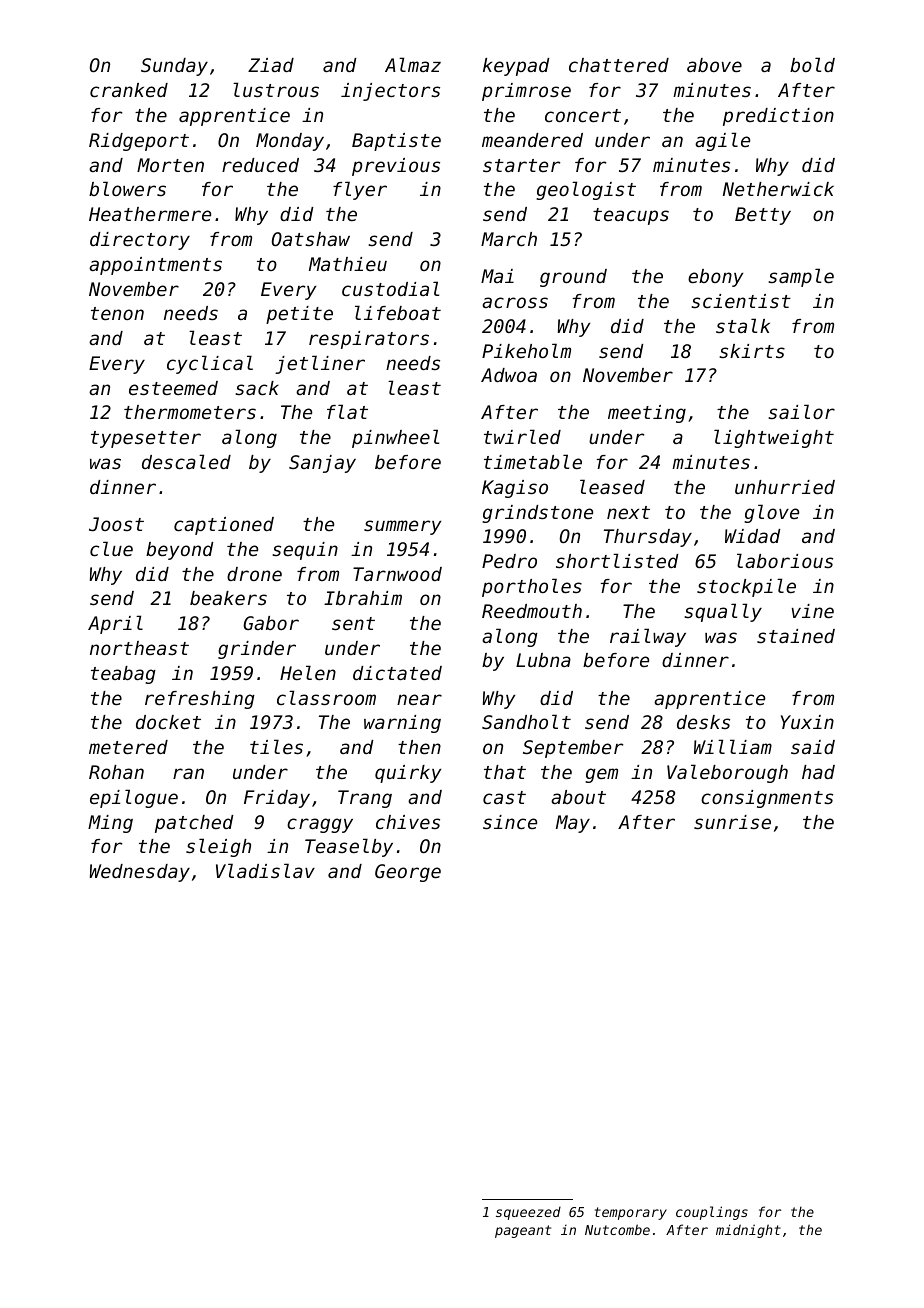 The image size is (924, 1308). I want to click on refreshing, so click(200, 700).
